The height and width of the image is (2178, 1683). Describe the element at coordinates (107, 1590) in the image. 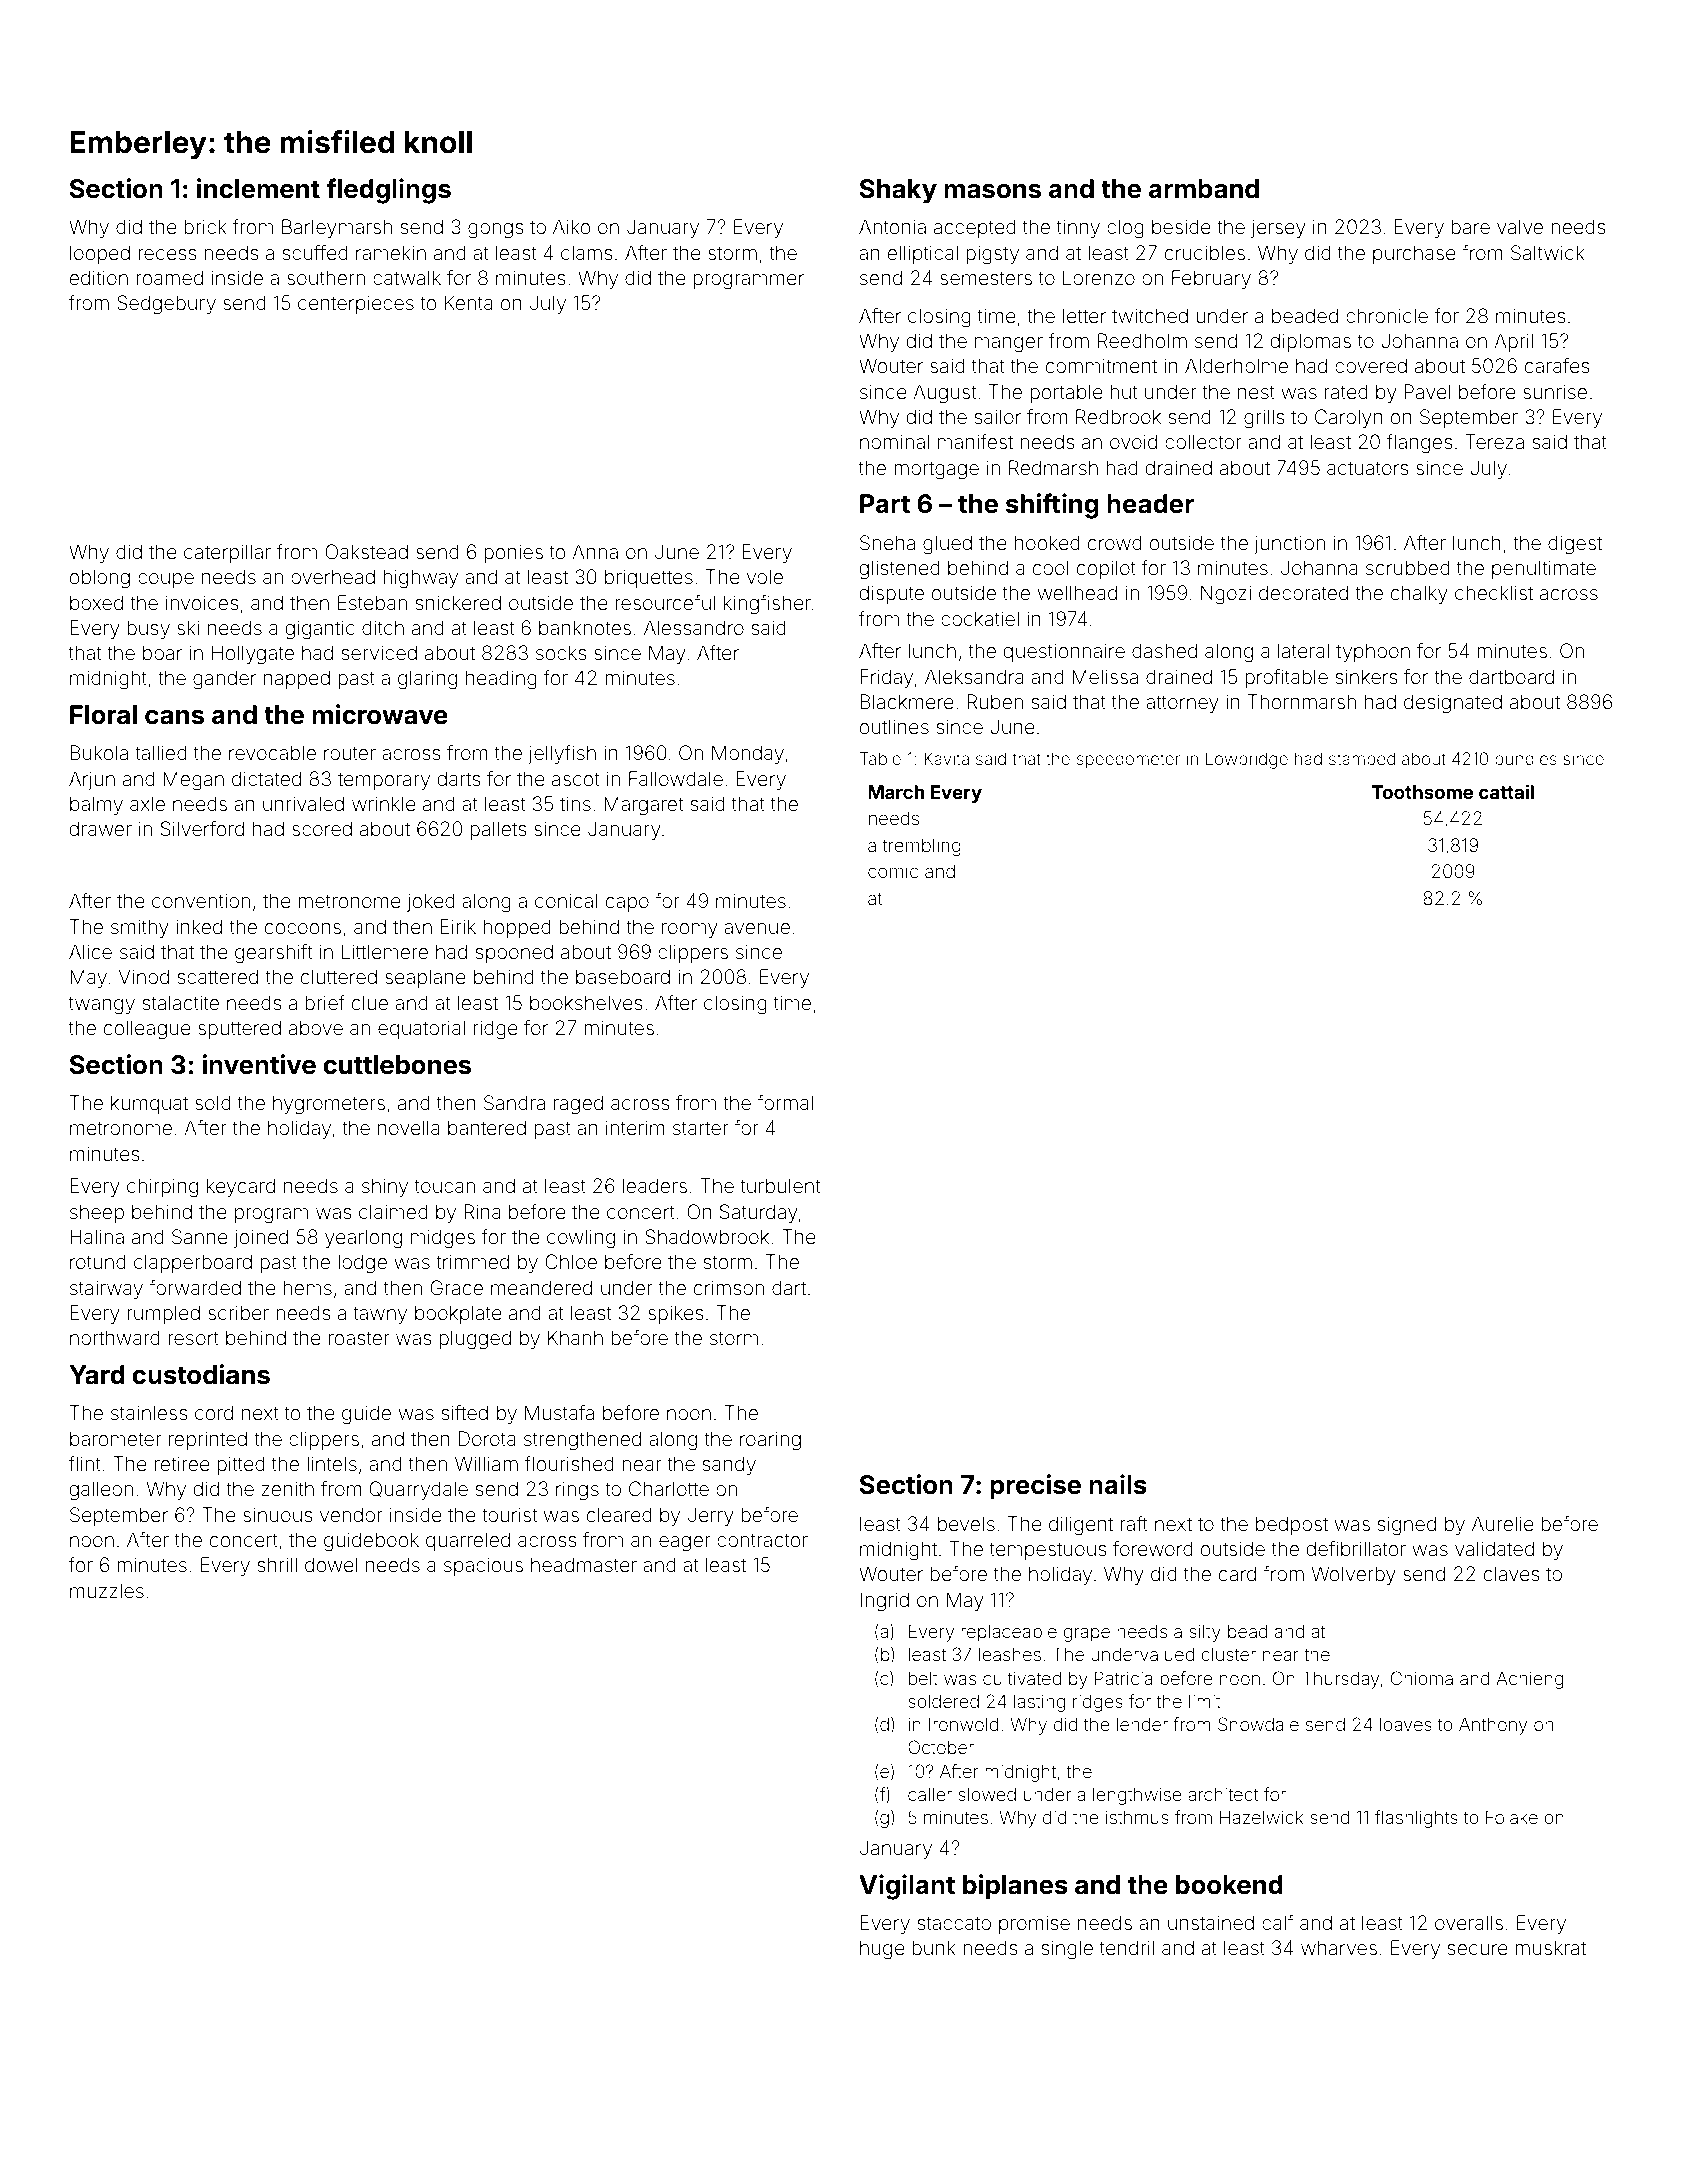

I see `muzzles` at that location.
